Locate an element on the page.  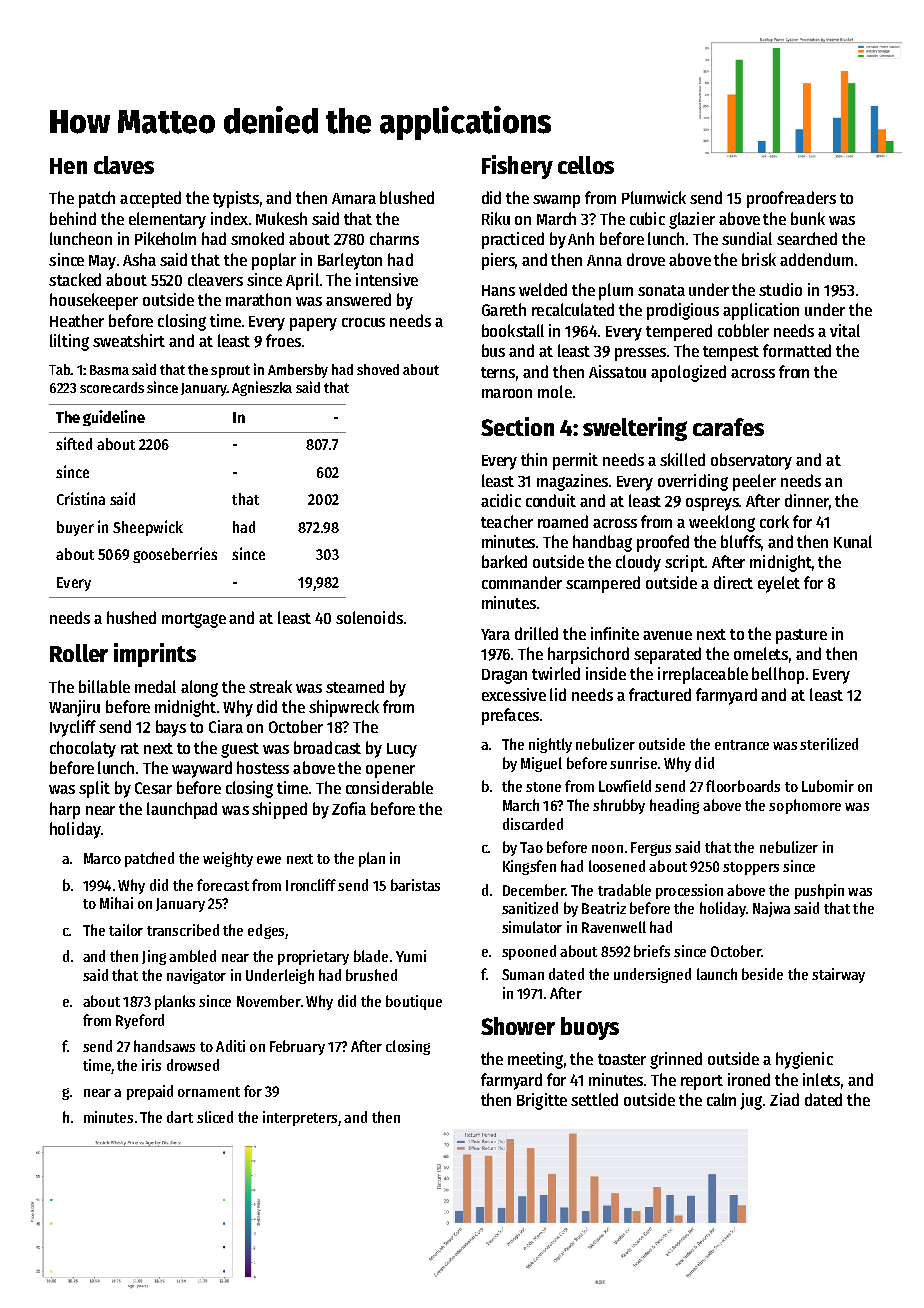
Dragan is located at coordinates (504, 676).
